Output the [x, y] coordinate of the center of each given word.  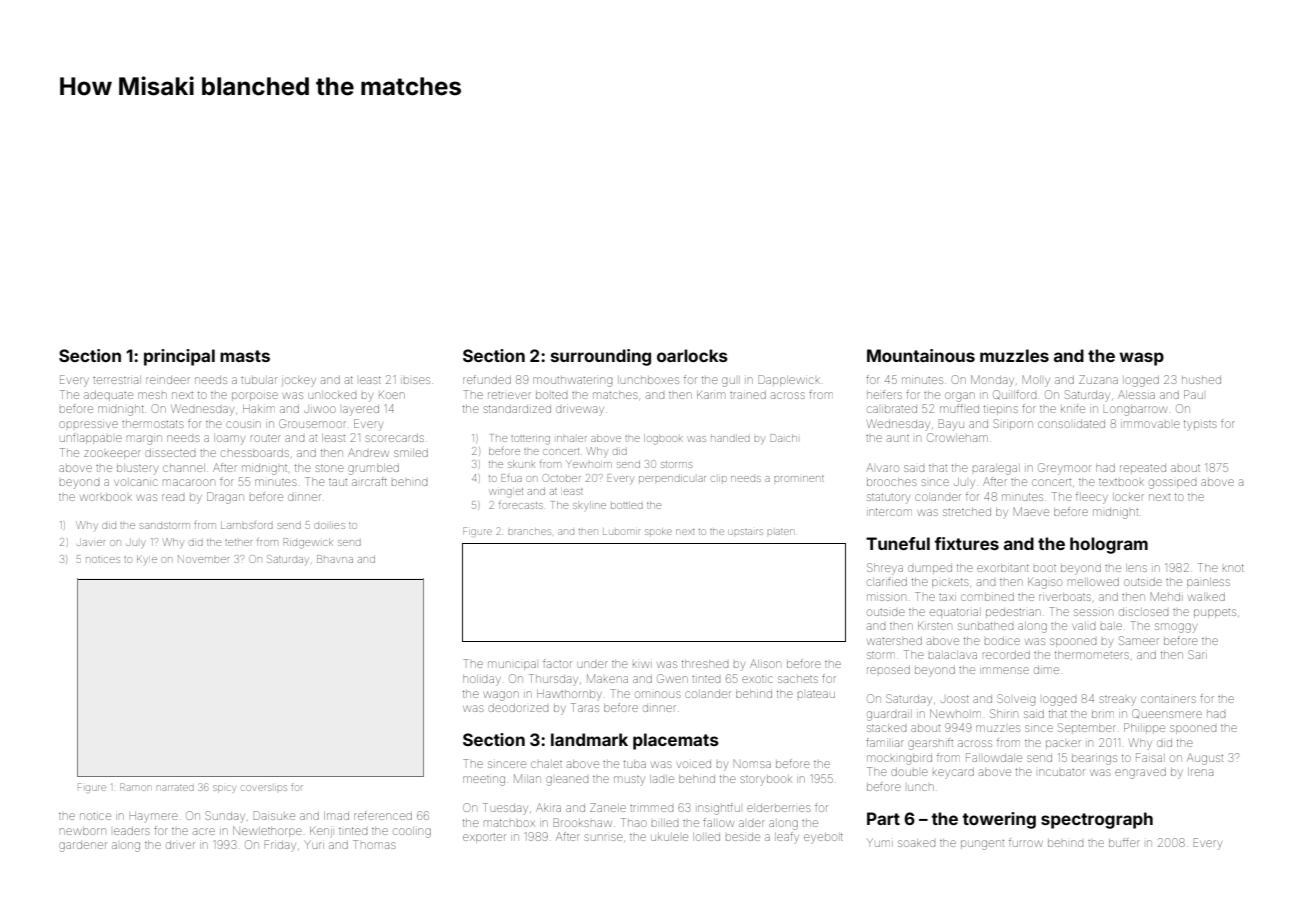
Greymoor [1064, 469]
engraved [1140, 773]
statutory [888, 499]
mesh [152, 395]
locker [1129, 497]
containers [1168, 699]
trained [748, 395]
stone [330, 468]
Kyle [147, 559]
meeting [484, 781]
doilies [329, 526]
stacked [886, 728]
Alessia [1136, 394]
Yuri [315, 845]
